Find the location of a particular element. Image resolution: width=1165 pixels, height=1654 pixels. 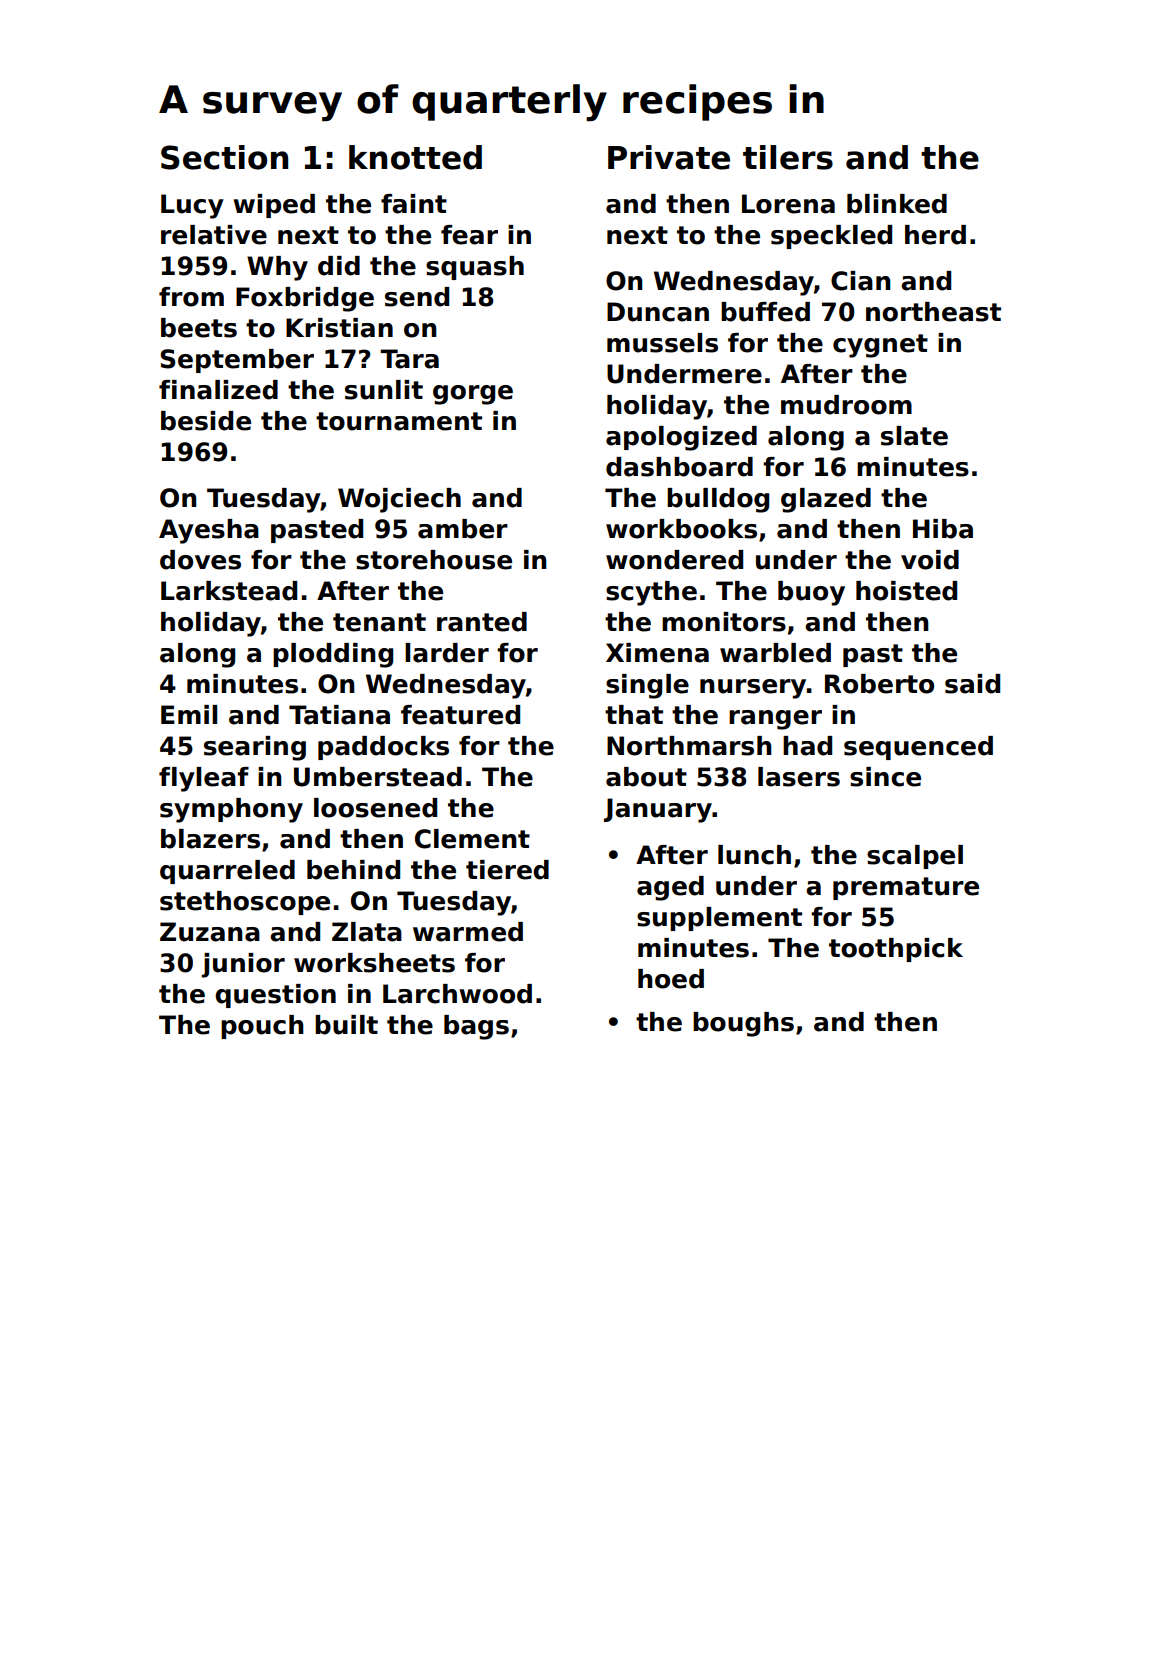

tilers is located at coordinates (788, 157).
